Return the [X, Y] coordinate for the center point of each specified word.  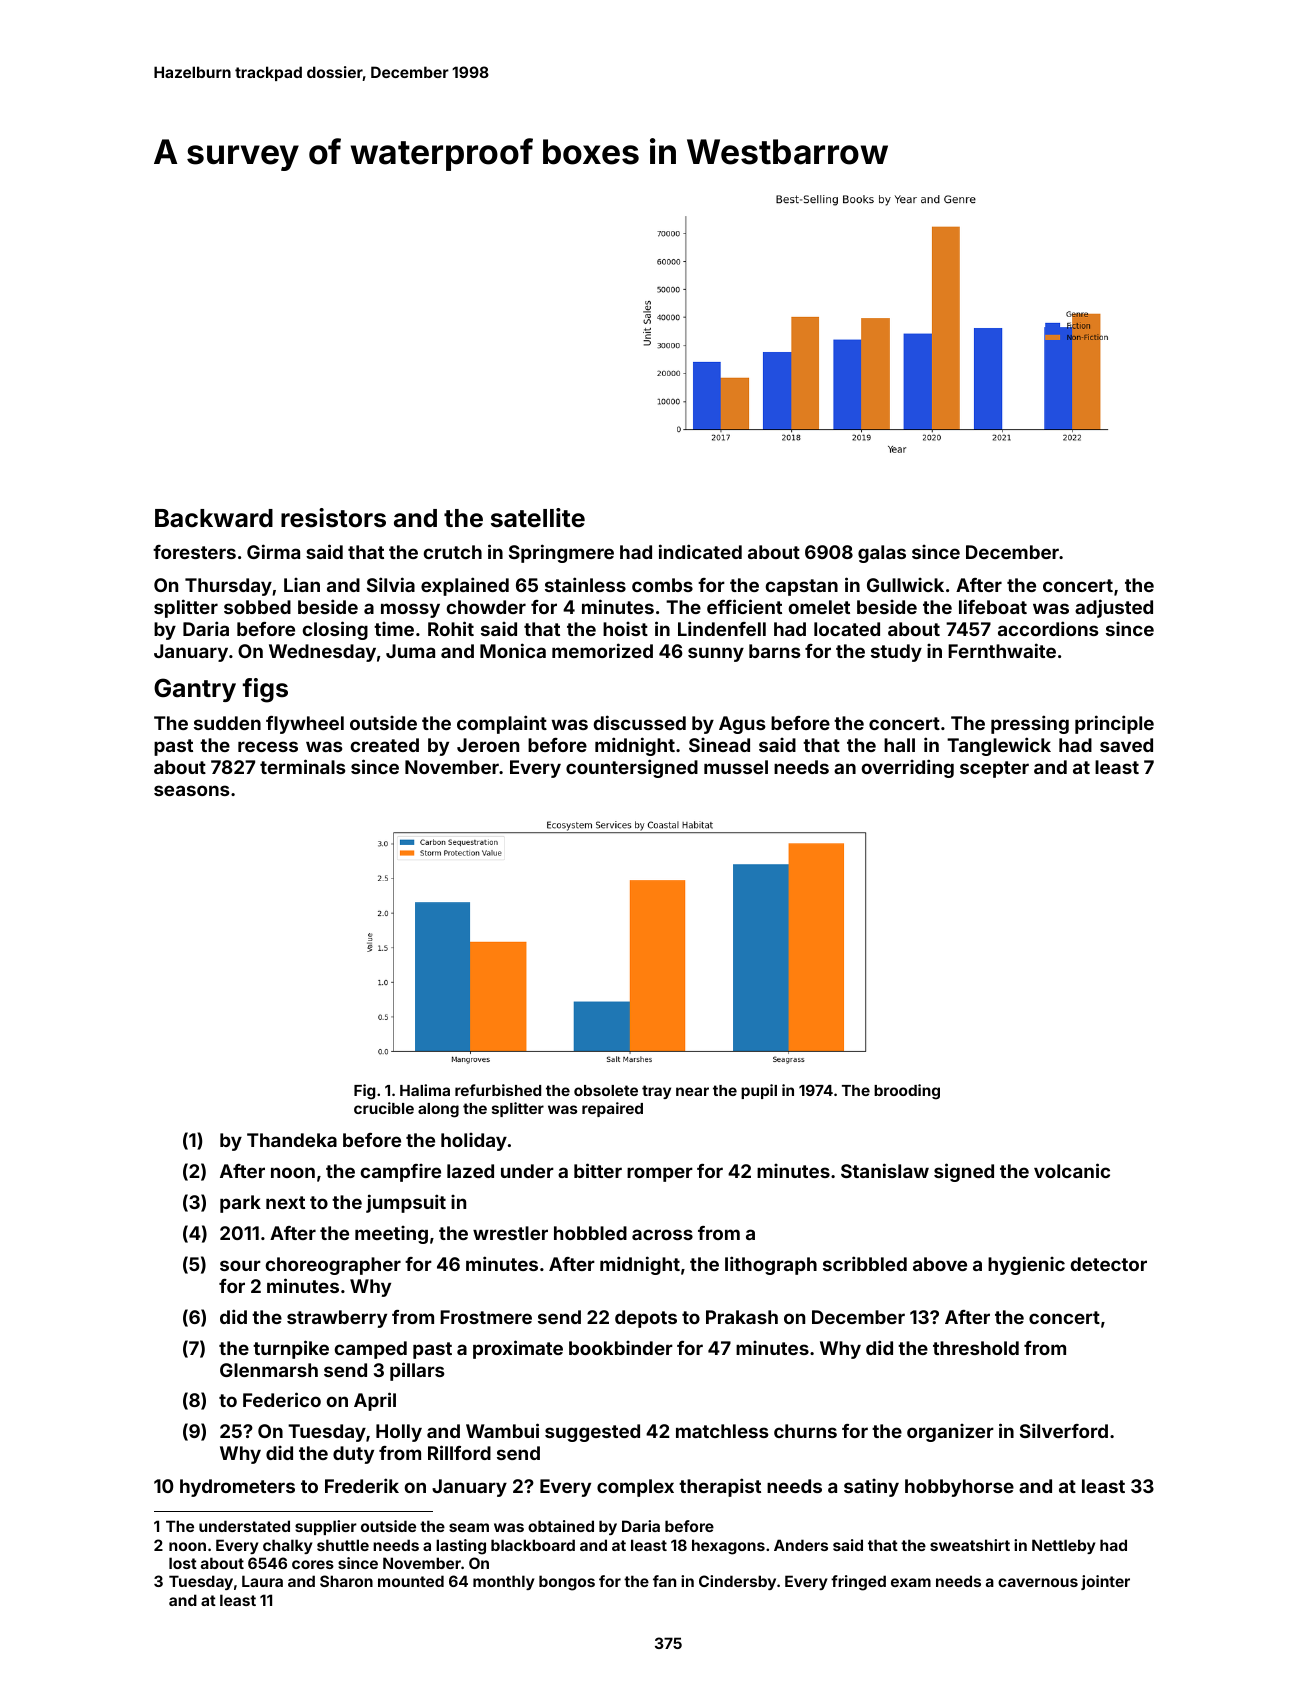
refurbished [498, 1090]
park [240, 1204]
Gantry [195, 690]
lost [183, 1563]
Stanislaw [885, 1170]
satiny [871, 1488]
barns [775, 651]
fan [664, 1581]
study [896, 653]
